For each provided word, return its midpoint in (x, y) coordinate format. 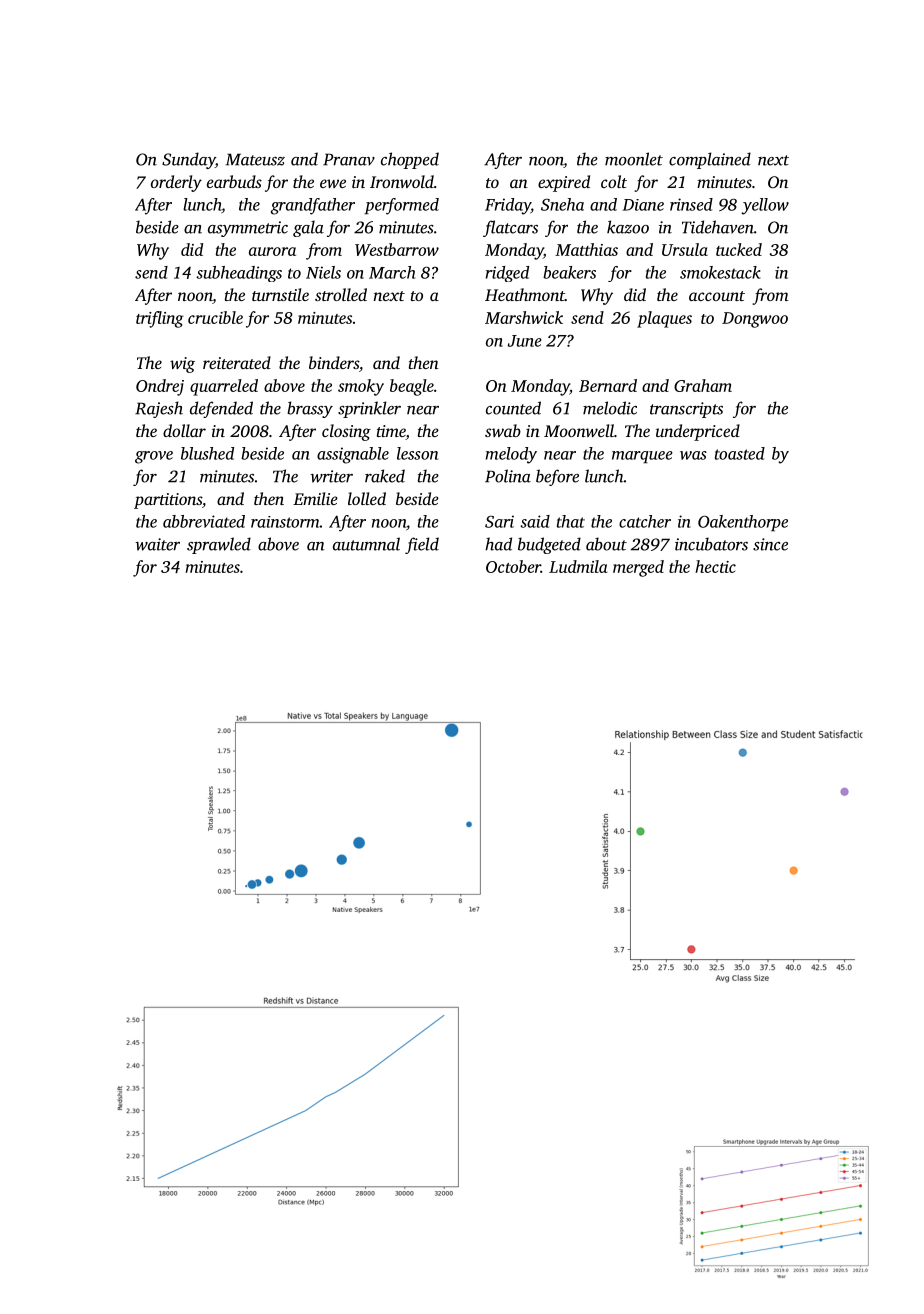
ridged (507, 274)
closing (346, 432)
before (557, 477)
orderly (176, 183)
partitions (168, 501)
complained (710, 160)
